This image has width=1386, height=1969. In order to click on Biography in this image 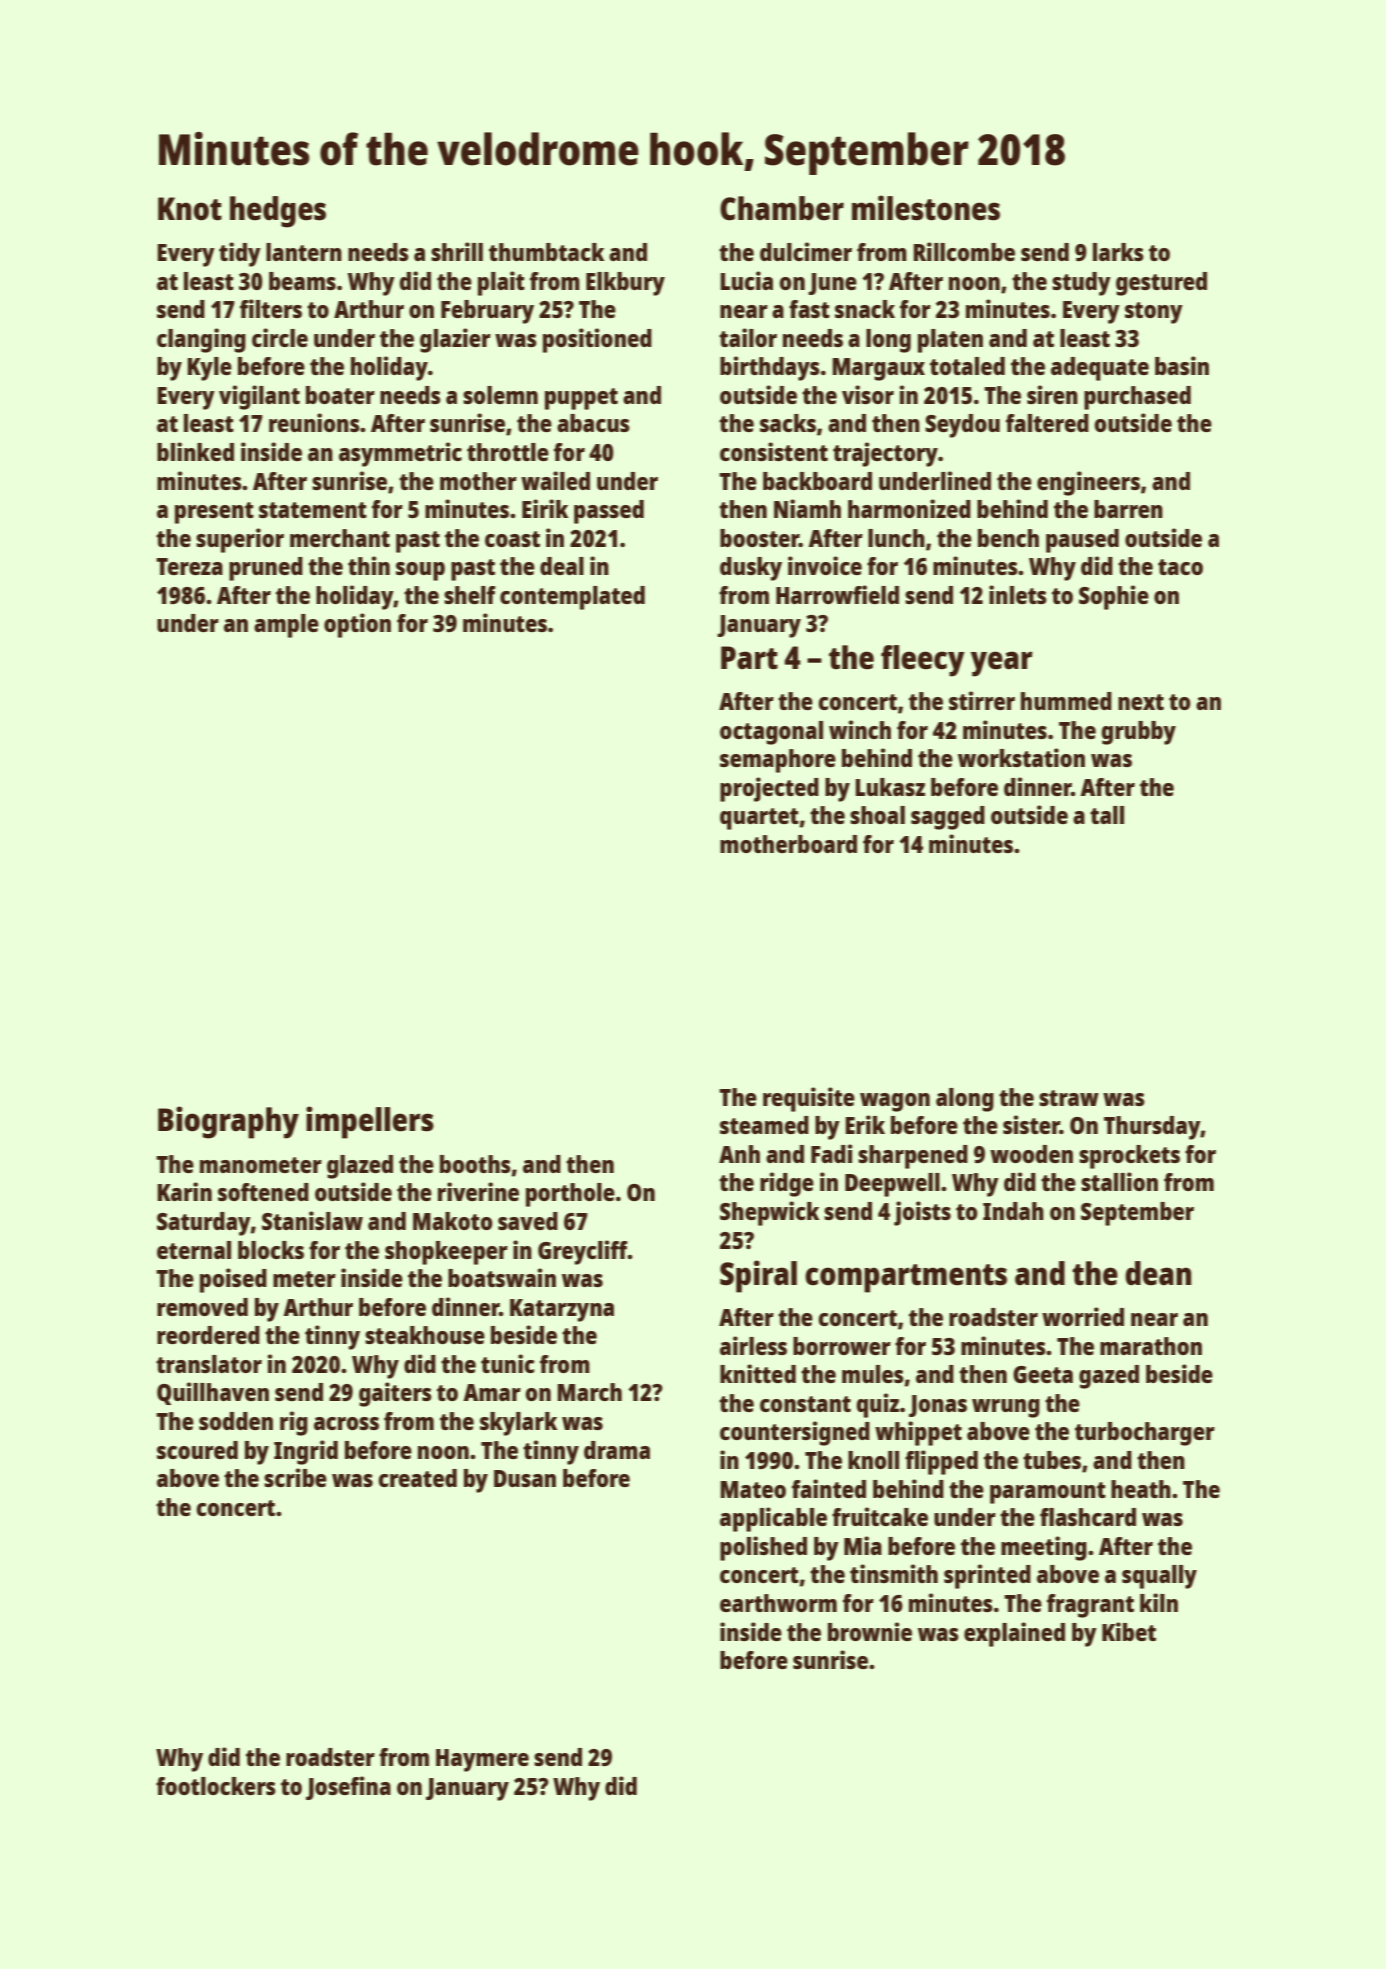, I will do `click(228, 1122)`.
